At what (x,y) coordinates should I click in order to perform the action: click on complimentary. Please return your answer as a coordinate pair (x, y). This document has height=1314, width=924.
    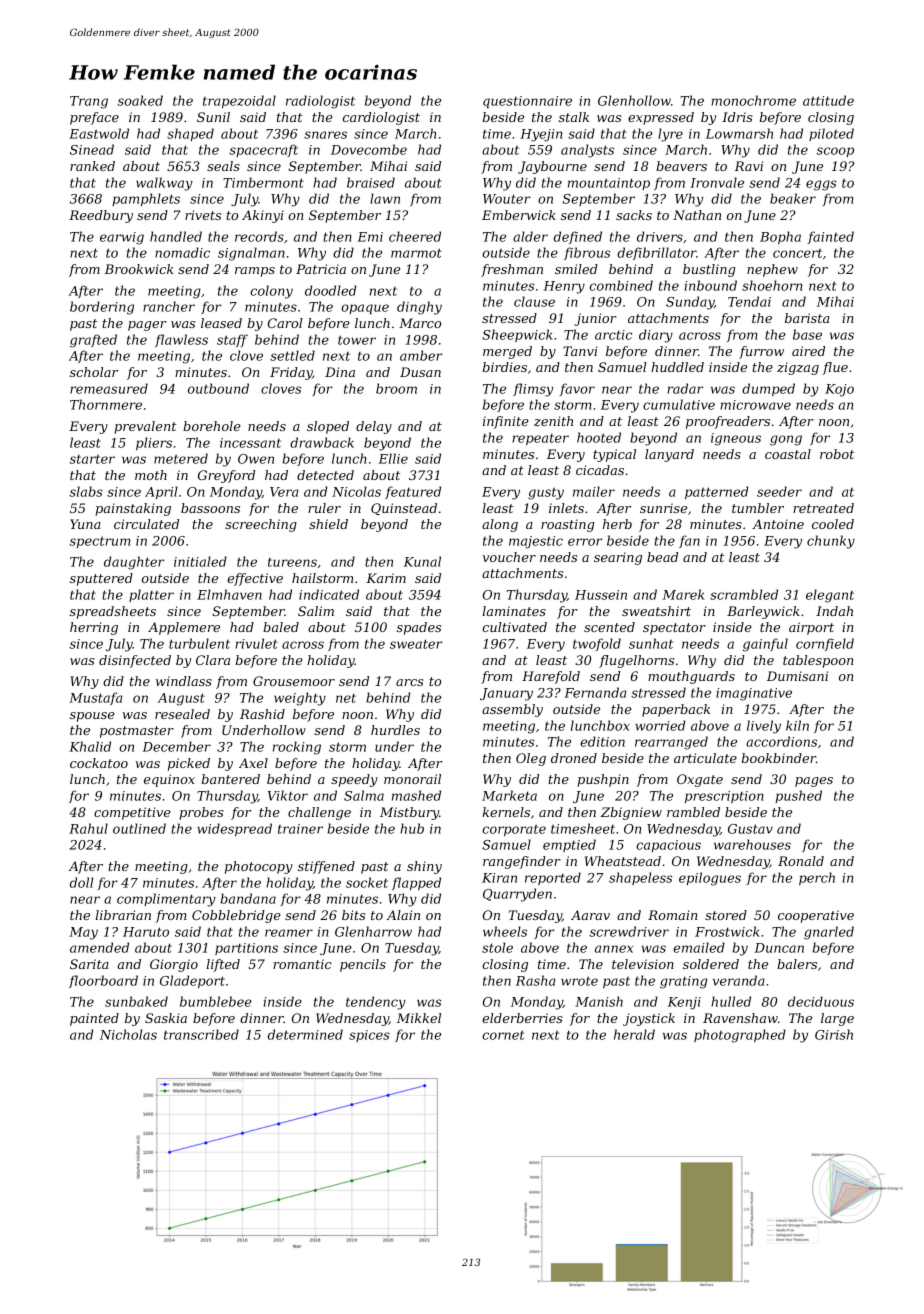
    Looking at the image, I should click on (166, 900).
